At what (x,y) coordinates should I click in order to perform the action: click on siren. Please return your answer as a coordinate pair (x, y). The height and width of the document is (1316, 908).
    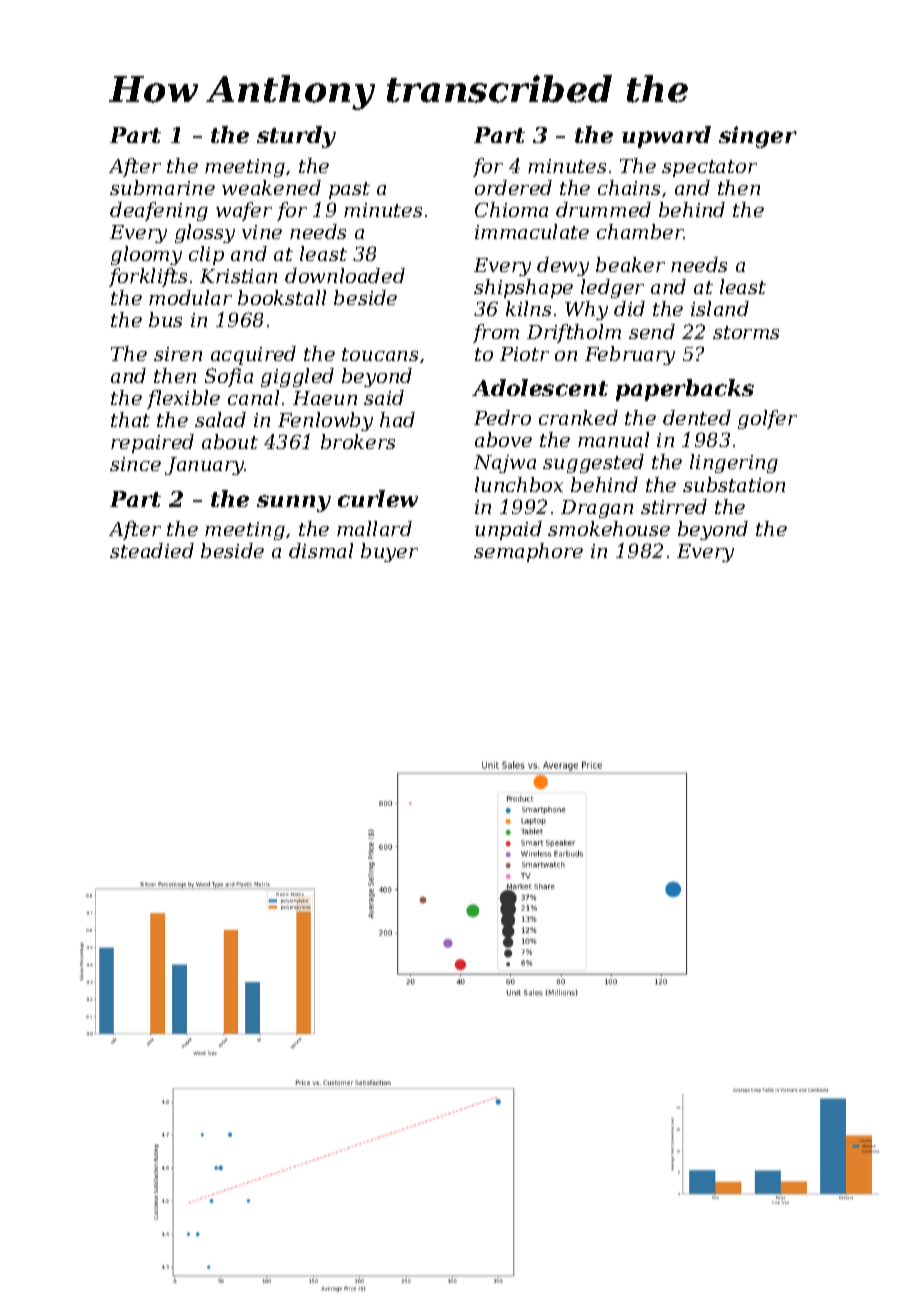
    Looking at the image, I should click on (178, 354).
